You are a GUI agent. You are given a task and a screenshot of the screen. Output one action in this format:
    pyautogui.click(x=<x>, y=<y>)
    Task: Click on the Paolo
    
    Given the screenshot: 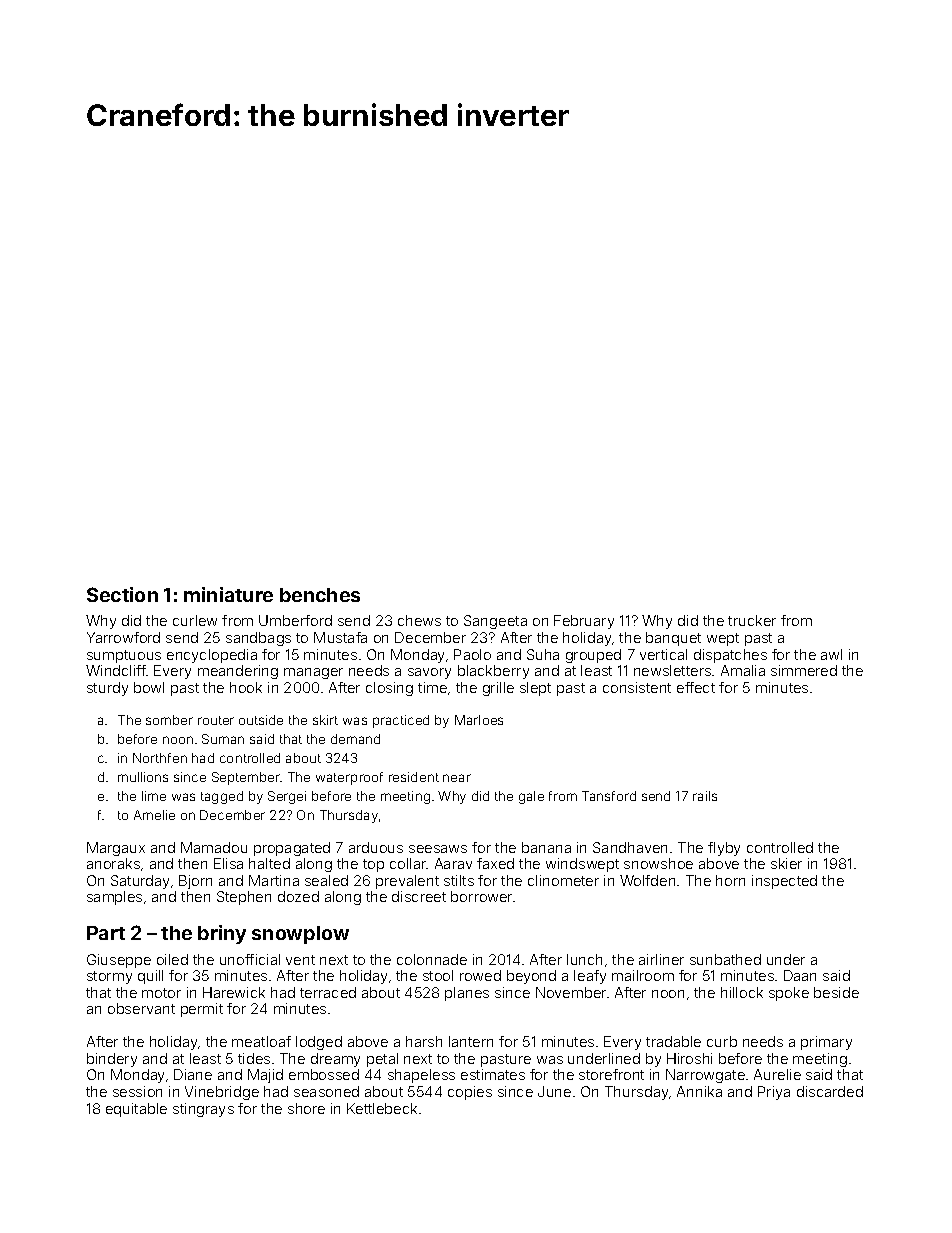 What is the action you would take?
    pyautogui.click(x=472, y=654)
